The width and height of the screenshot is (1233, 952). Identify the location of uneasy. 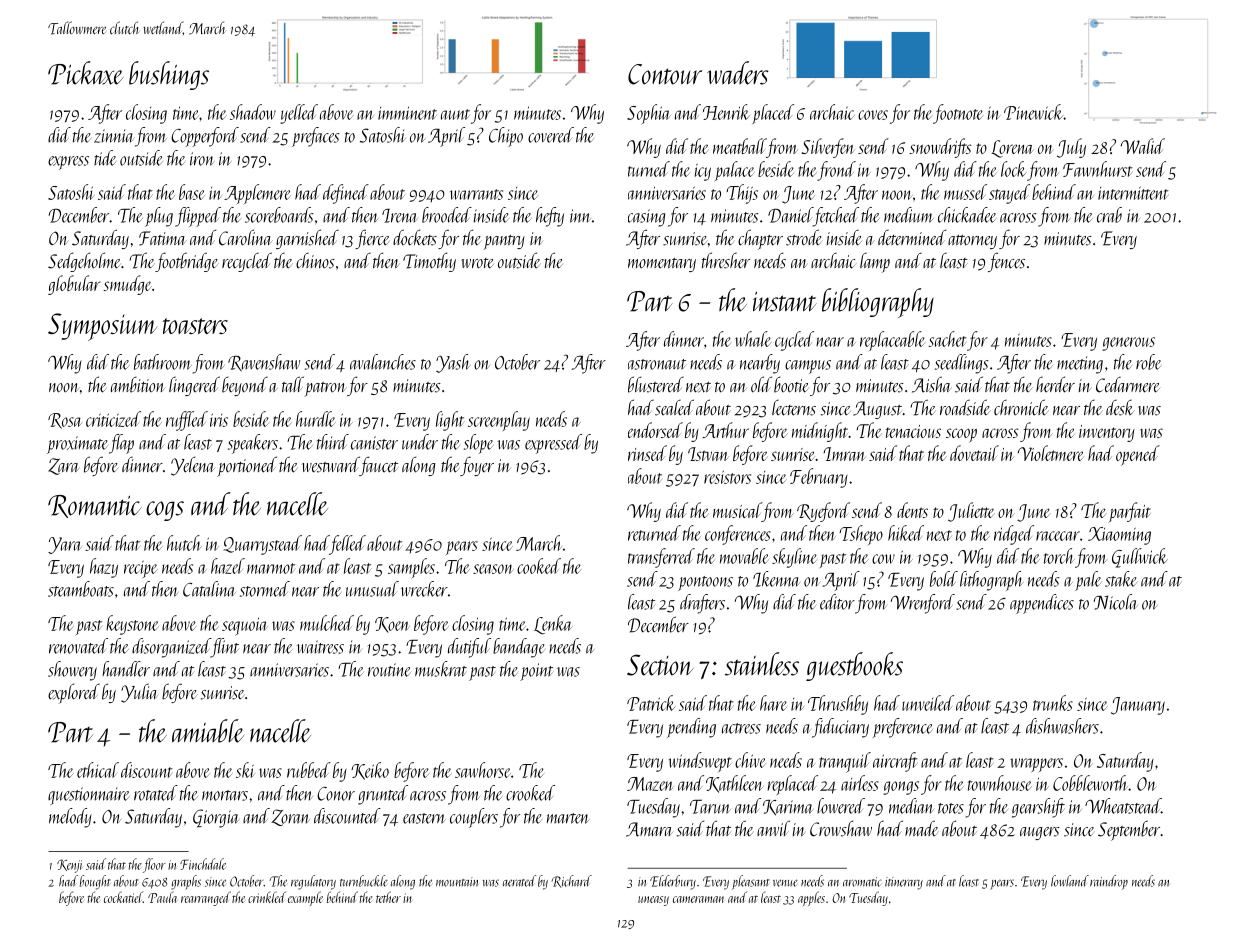
(653, 901).
